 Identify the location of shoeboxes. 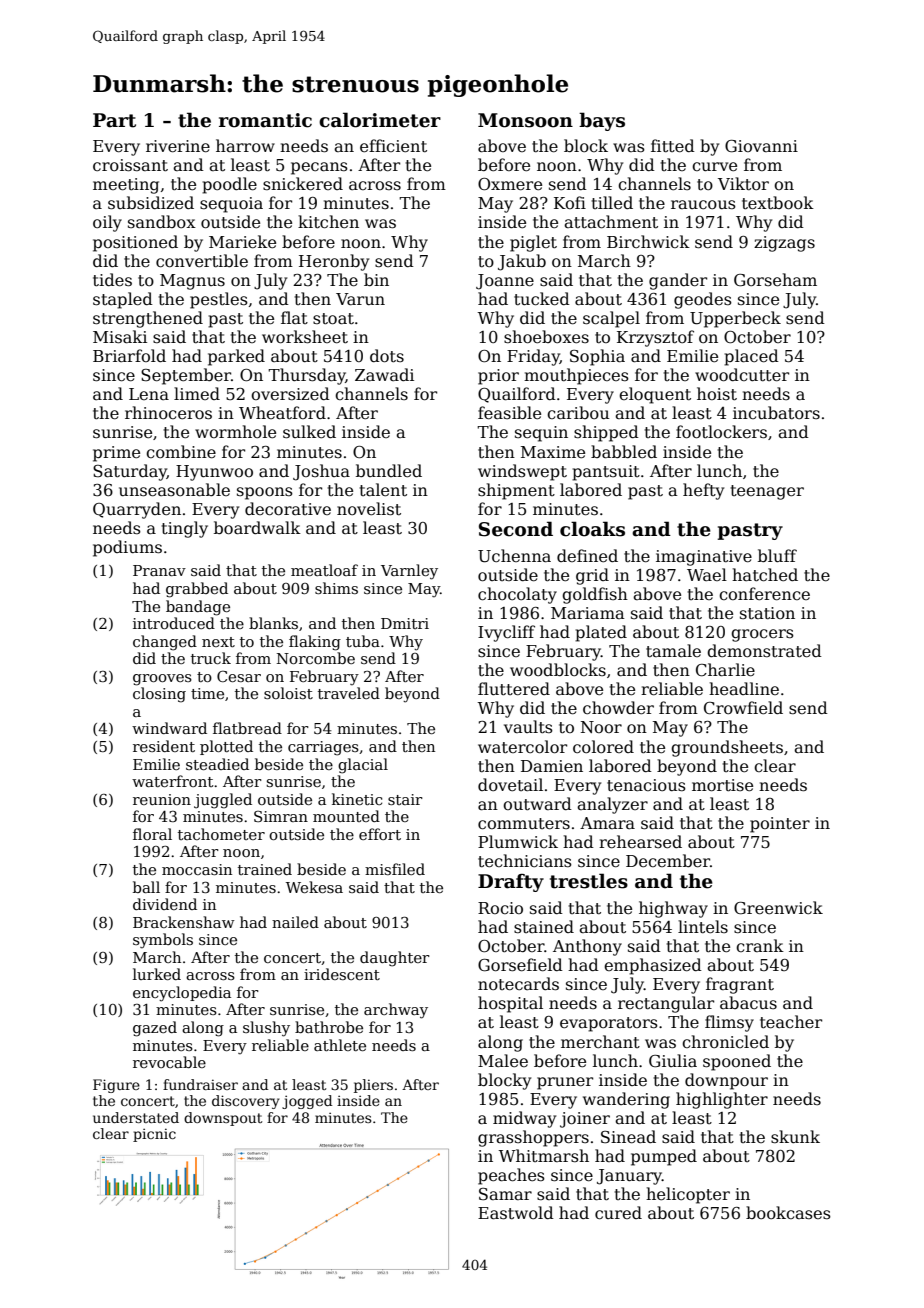
(546, 337).
